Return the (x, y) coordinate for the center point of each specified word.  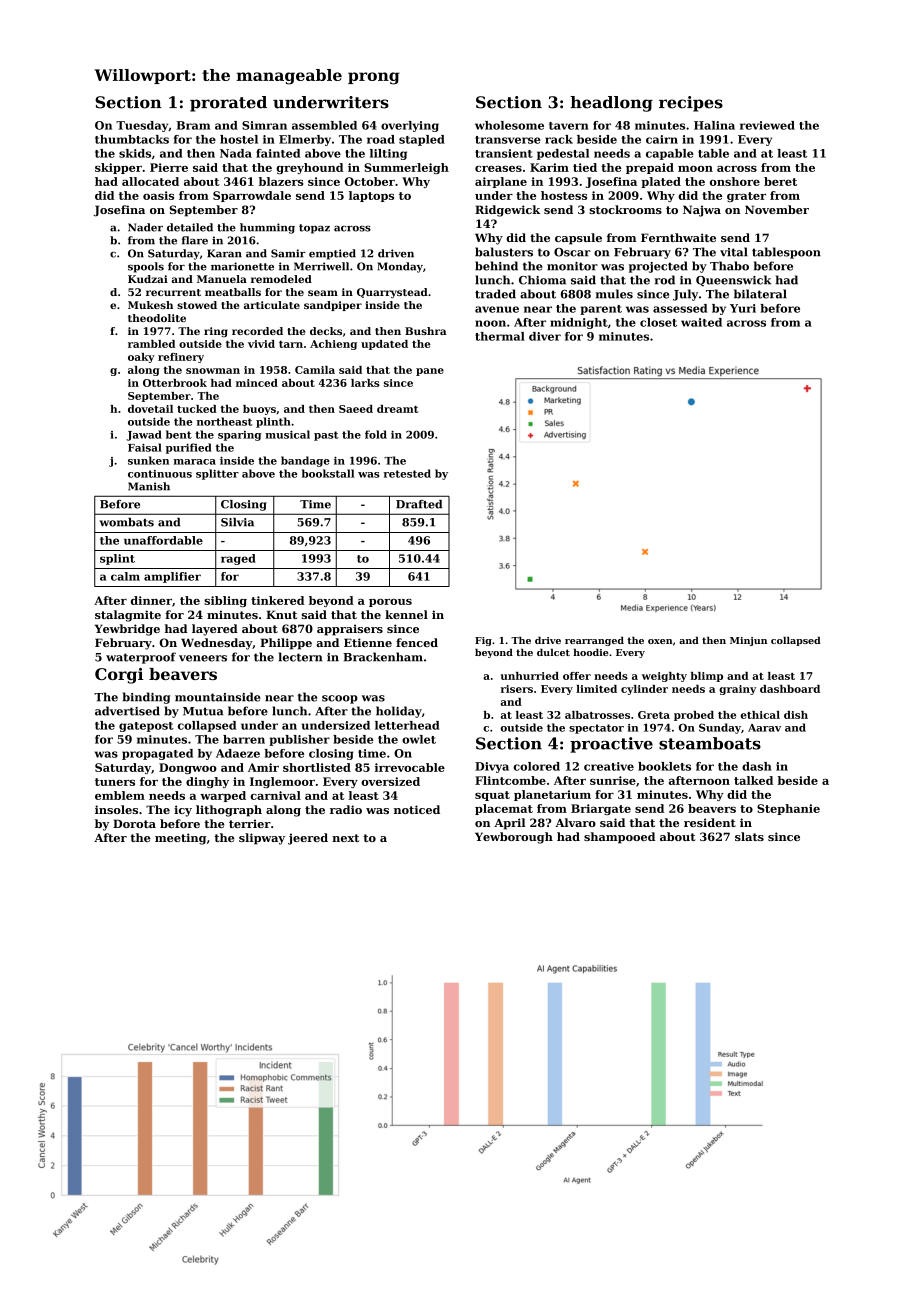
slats (749, 836)
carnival (275, 795)
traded (495, 294)
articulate (272, 305)
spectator (596, 729)
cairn (662, 139)
